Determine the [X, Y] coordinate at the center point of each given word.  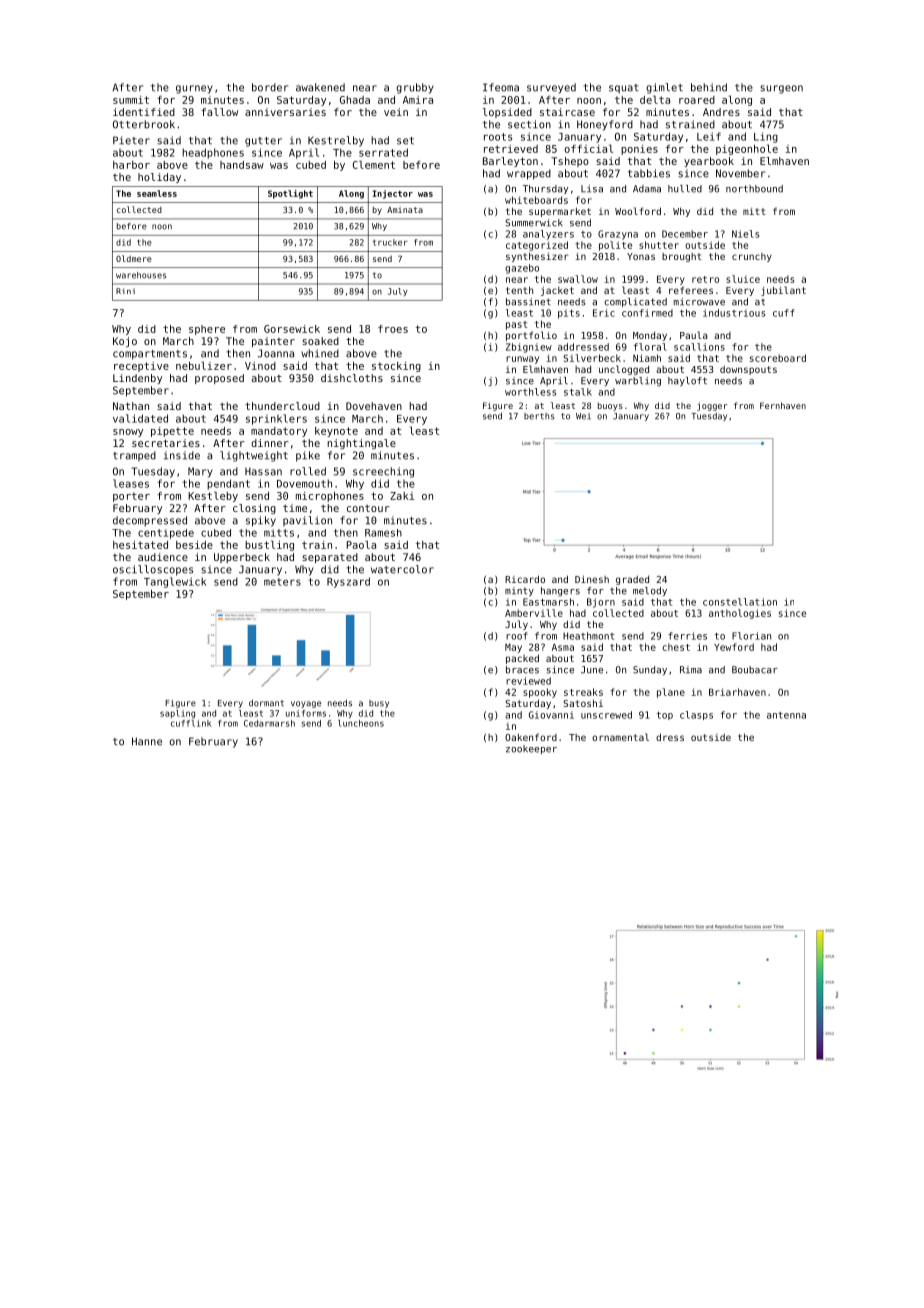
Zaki [402, 496]
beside [194, 545]
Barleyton [510, 162]
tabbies [649, 173]
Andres [721, 112]
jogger [712, 406]
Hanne [147, 741]
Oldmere [134, 258]
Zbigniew [529, 348]
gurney [194, 89]
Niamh [647, 358]
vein [396, 112]
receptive [141, 367]
